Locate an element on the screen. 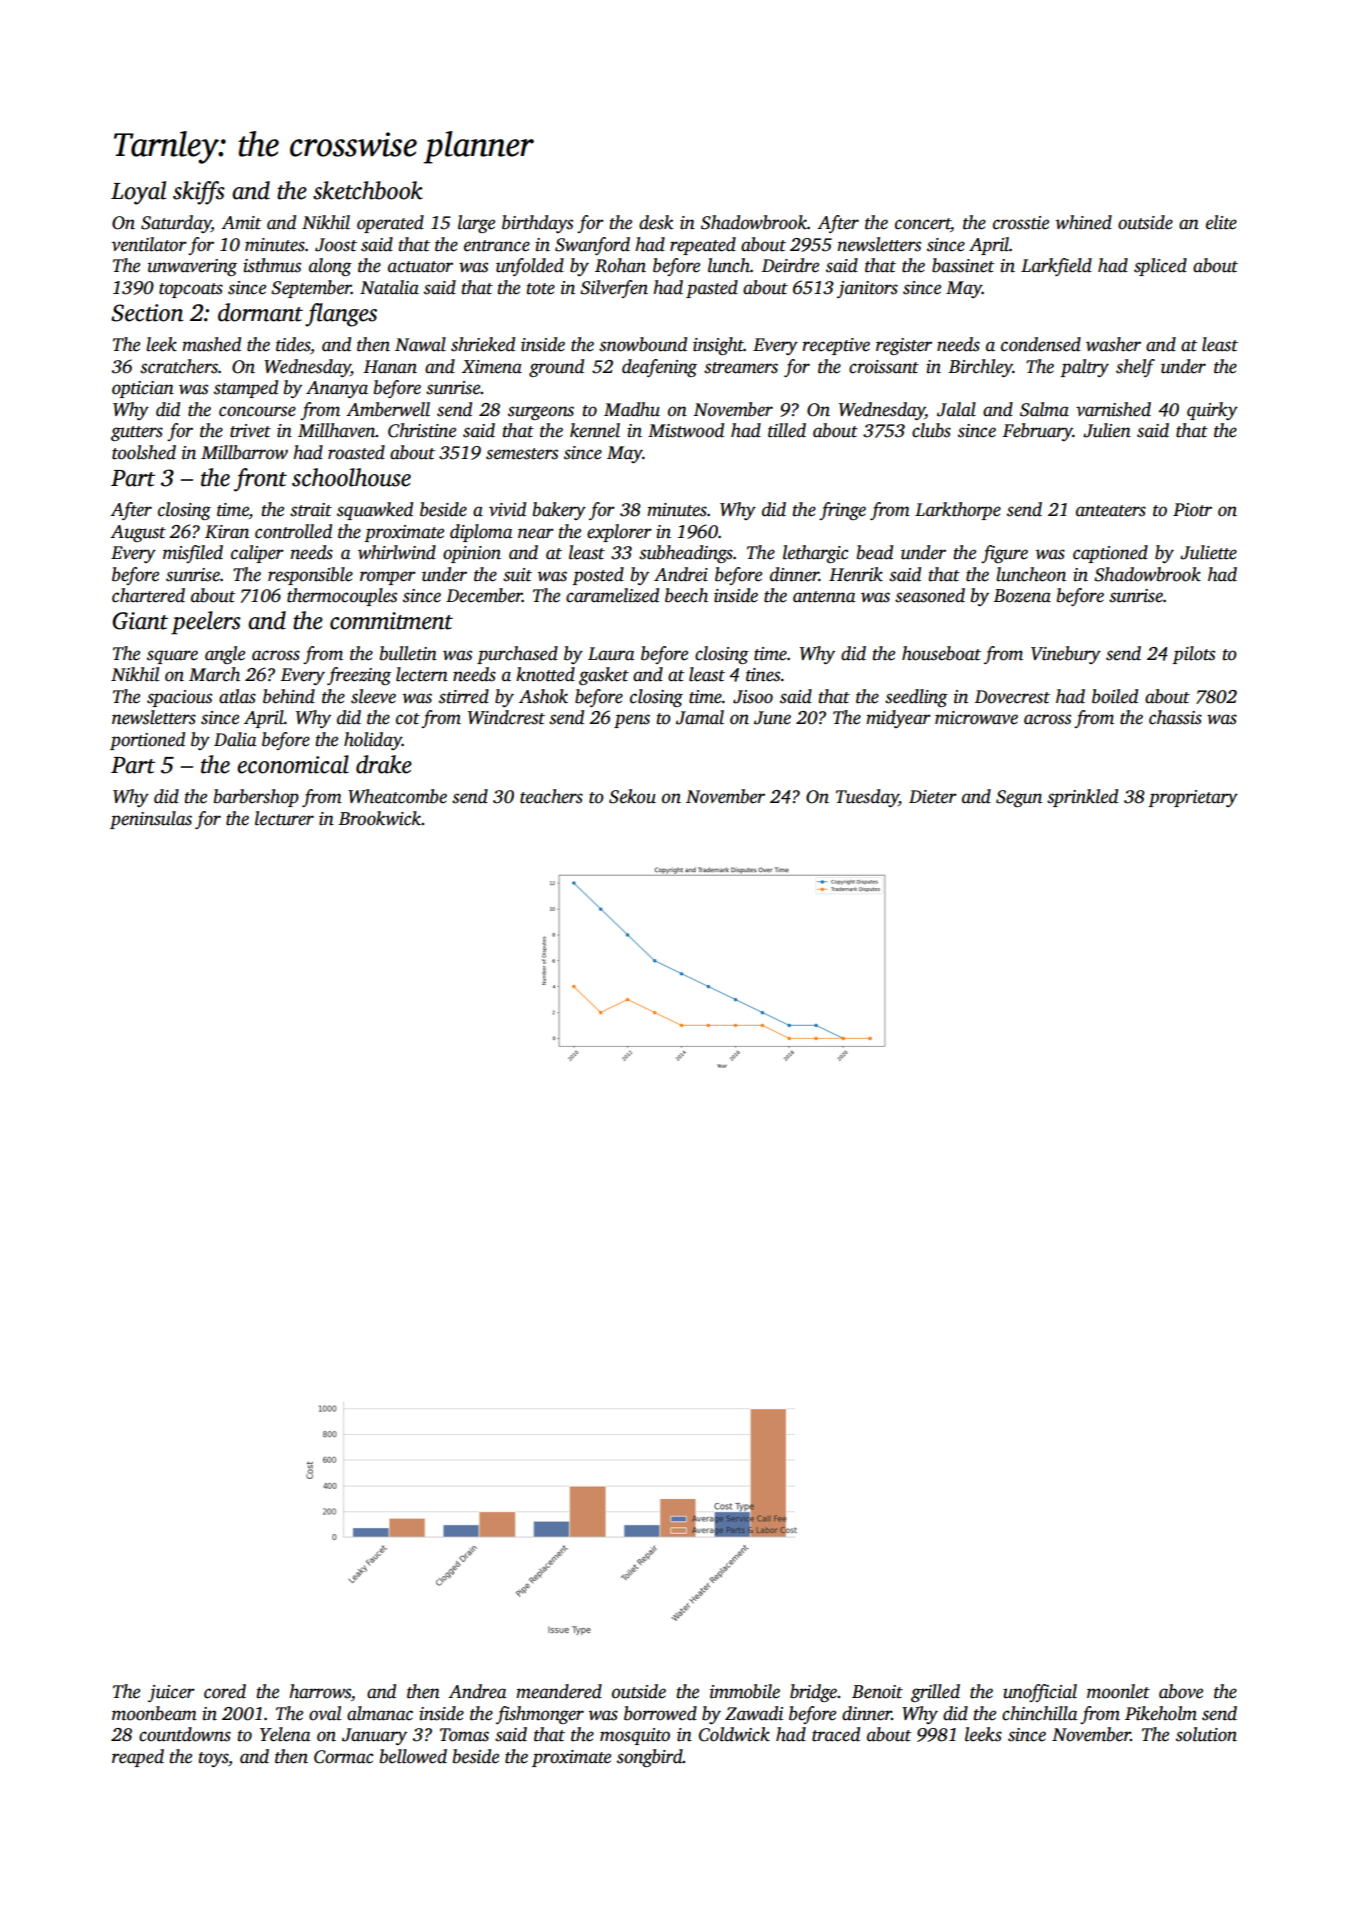 The width and height of the screenshot is (1349, 1909). crosstie is located at coordinates (1021, 223).
